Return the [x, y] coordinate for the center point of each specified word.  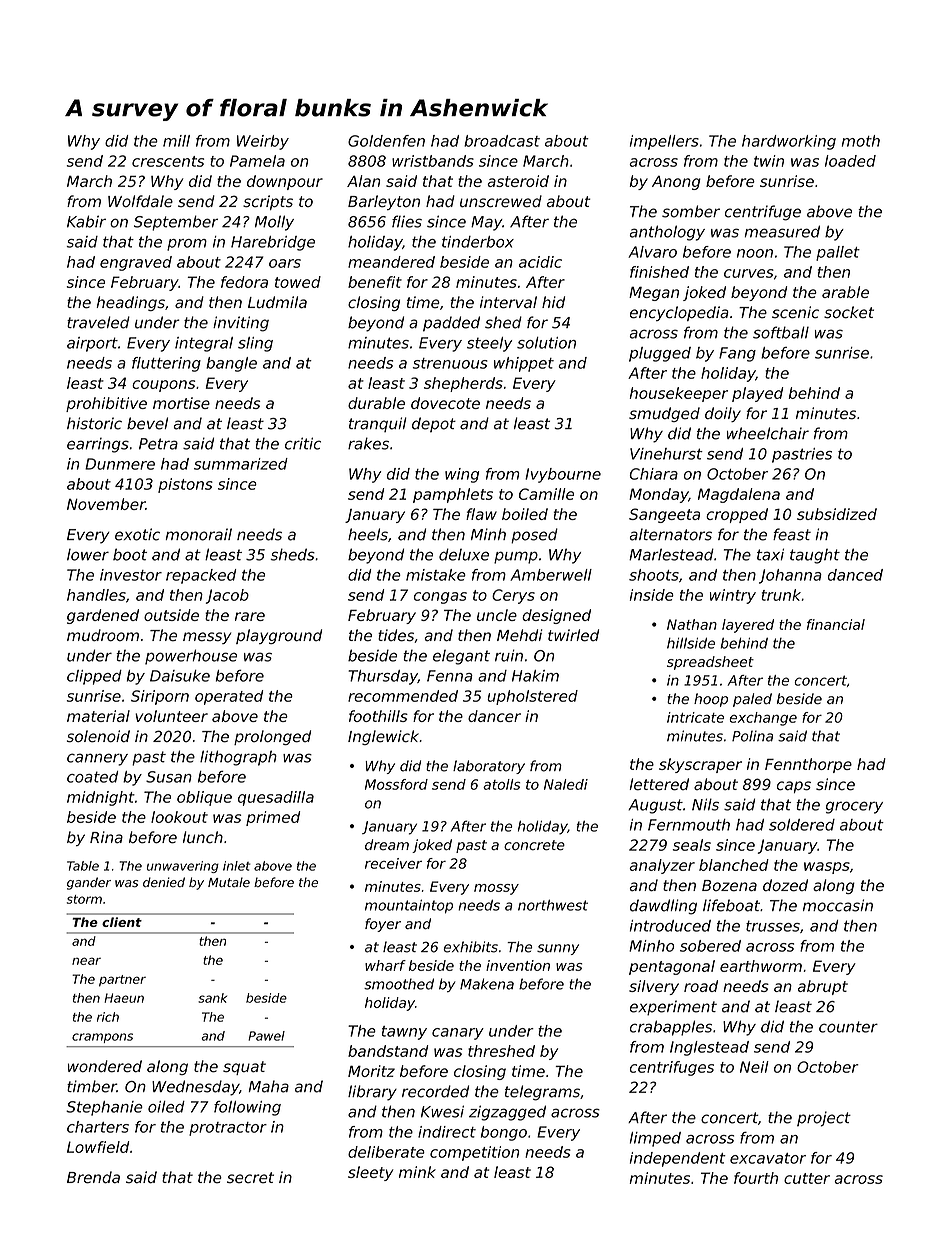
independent [678, 1159]
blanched [734, 865]
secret [250, 1177]
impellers [664, 142]
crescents [168, 161]
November [106, 504]
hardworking [789, 142]
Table [83, 866]
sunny [558, 949]
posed [534, 536]
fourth [756, 1178]
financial [836, 624]
